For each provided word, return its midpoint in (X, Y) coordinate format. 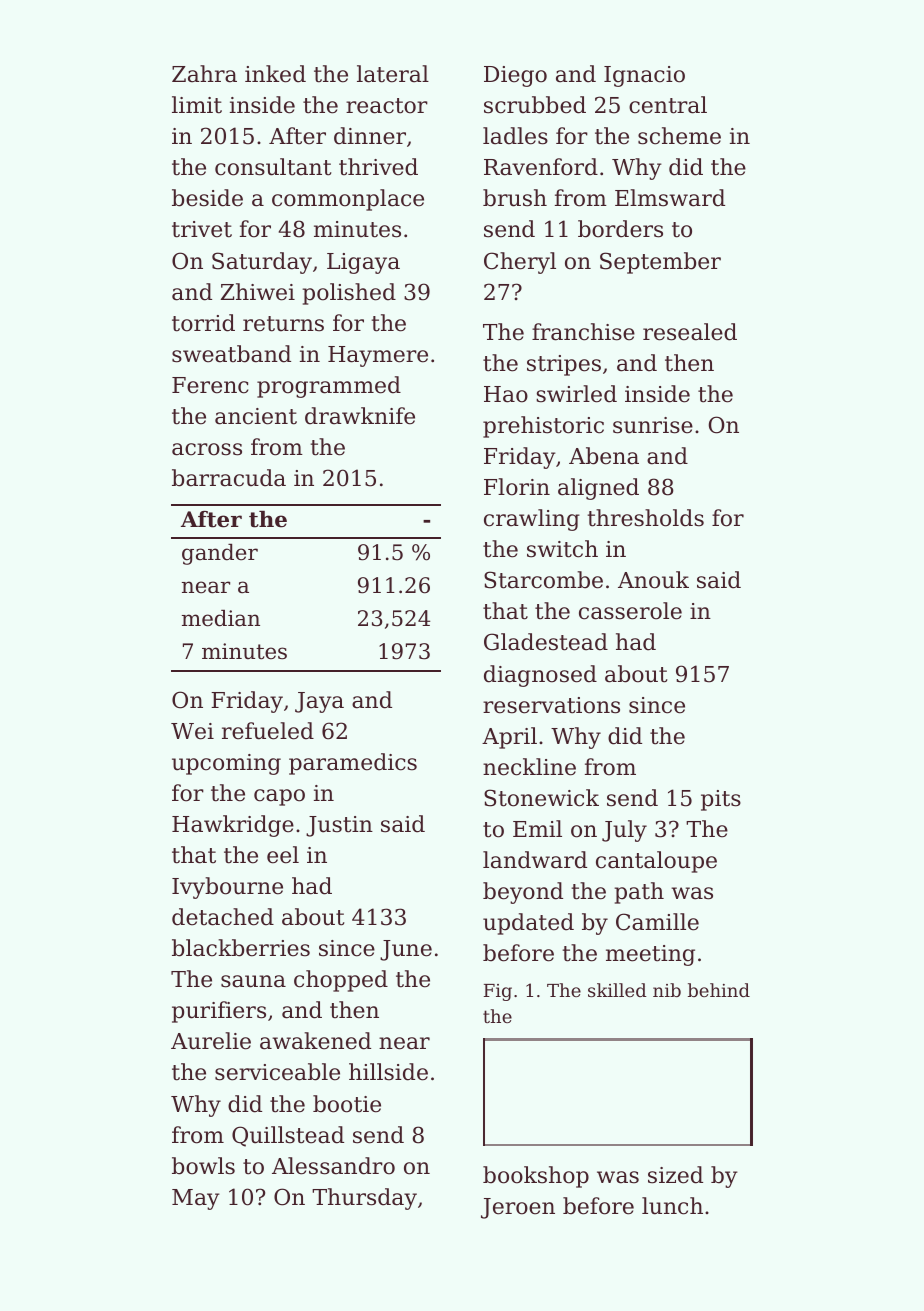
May (196, 1199)
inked (275, 74)
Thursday (364, 1199)
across (207, 449)
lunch (672, 1206)
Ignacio (644, 76)
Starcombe (543, 580)
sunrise (653, 425)
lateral (393, 74)
